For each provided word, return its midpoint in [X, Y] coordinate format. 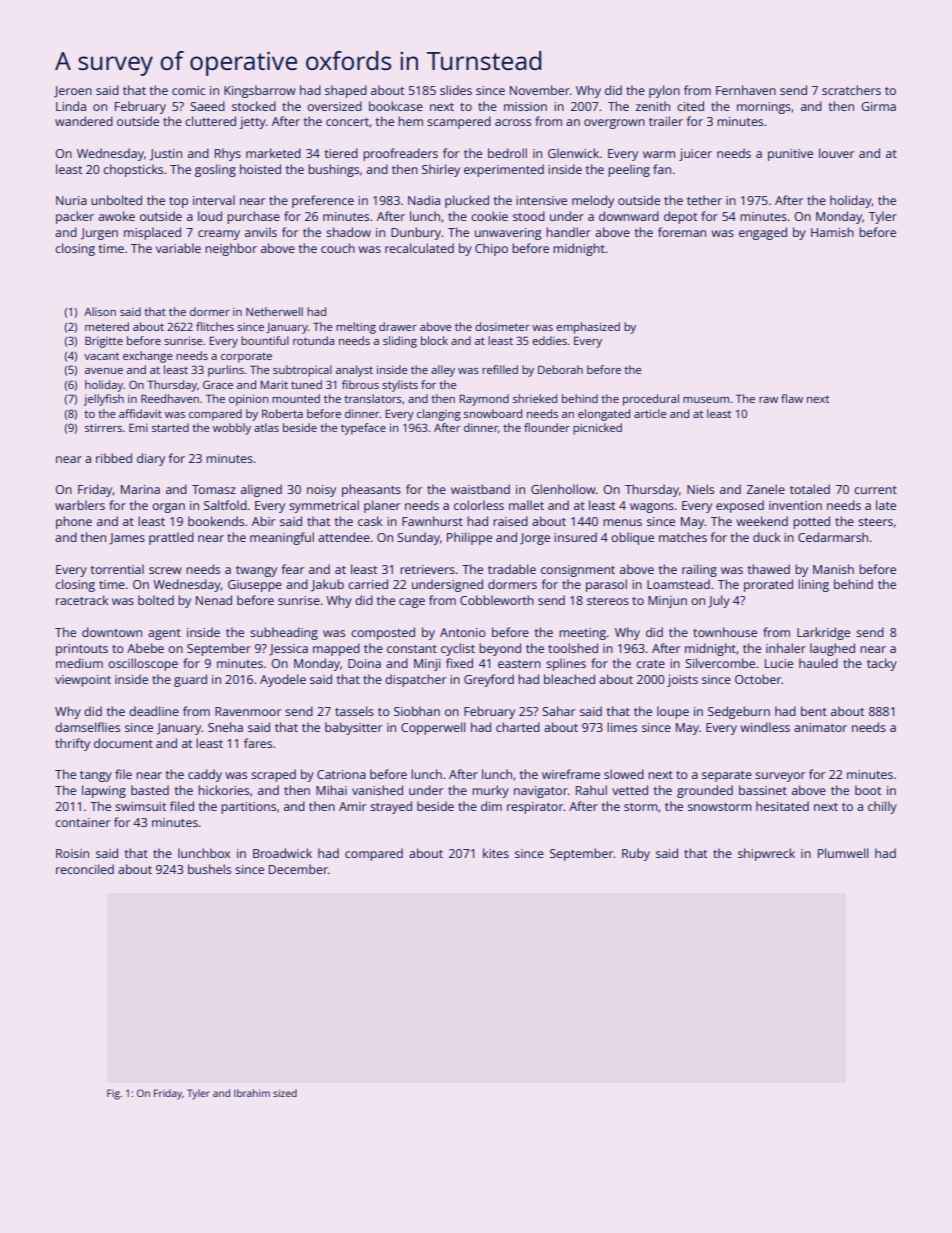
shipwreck [766, 854]
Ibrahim [252, 1093]
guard [190, 680]
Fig [113, 1094]
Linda [71, 106]
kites [496, 853]
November [540, 90]
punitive [790, 155]
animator [820, 727]
